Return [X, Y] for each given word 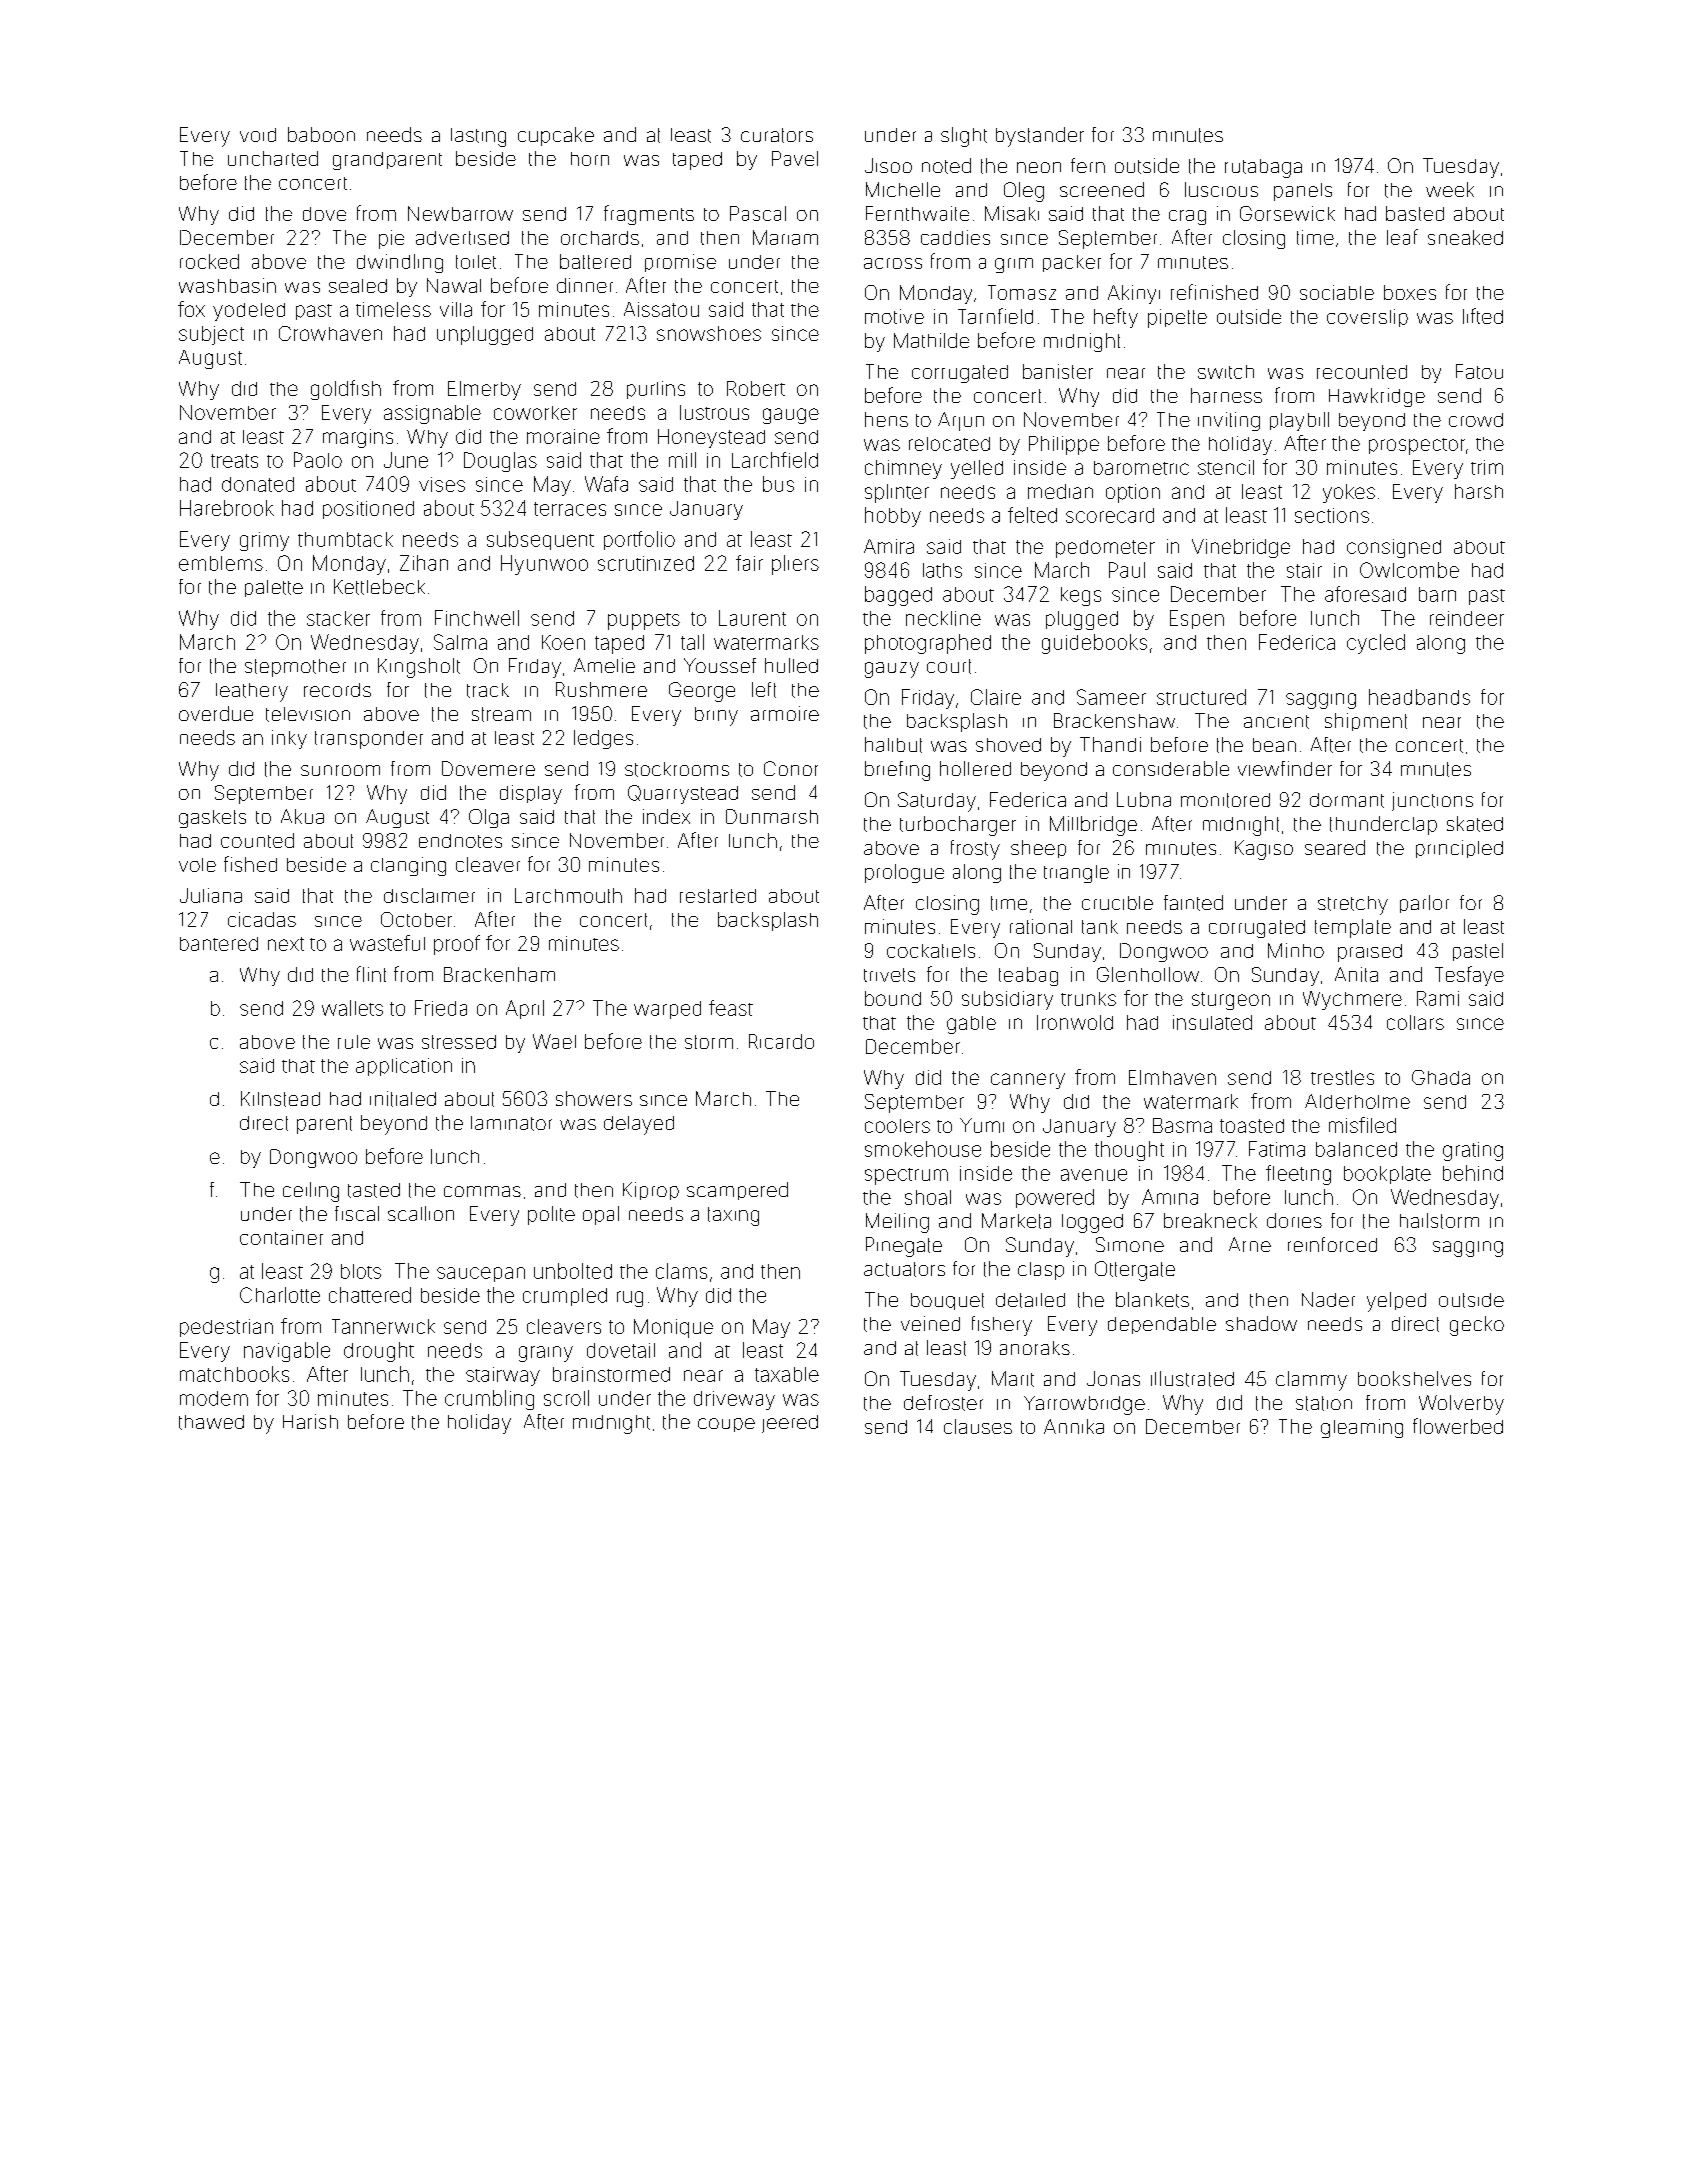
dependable [1162, 1325]
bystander [1040, 137]
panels [1303, 192]
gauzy [892, 670]
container [281, 1237]
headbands [1419, 697]
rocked [209, 261]
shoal [928, 1197]
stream [501, 714]
